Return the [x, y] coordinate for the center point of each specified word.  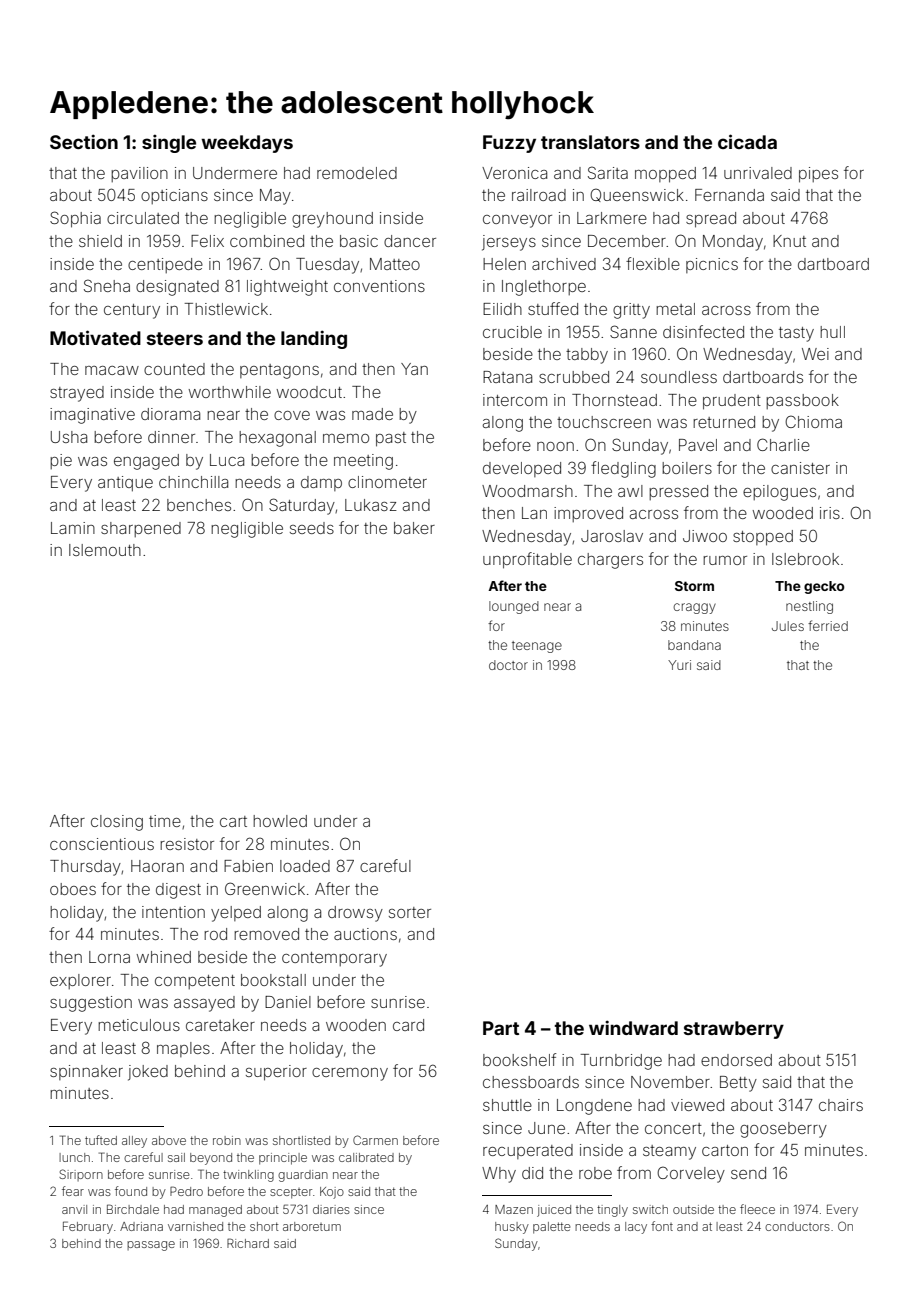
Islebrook [805, 559]
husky [512, 1228]
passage [151, 1246]
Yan [414, 369]
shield [100, 241]
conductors [797, 1226]
